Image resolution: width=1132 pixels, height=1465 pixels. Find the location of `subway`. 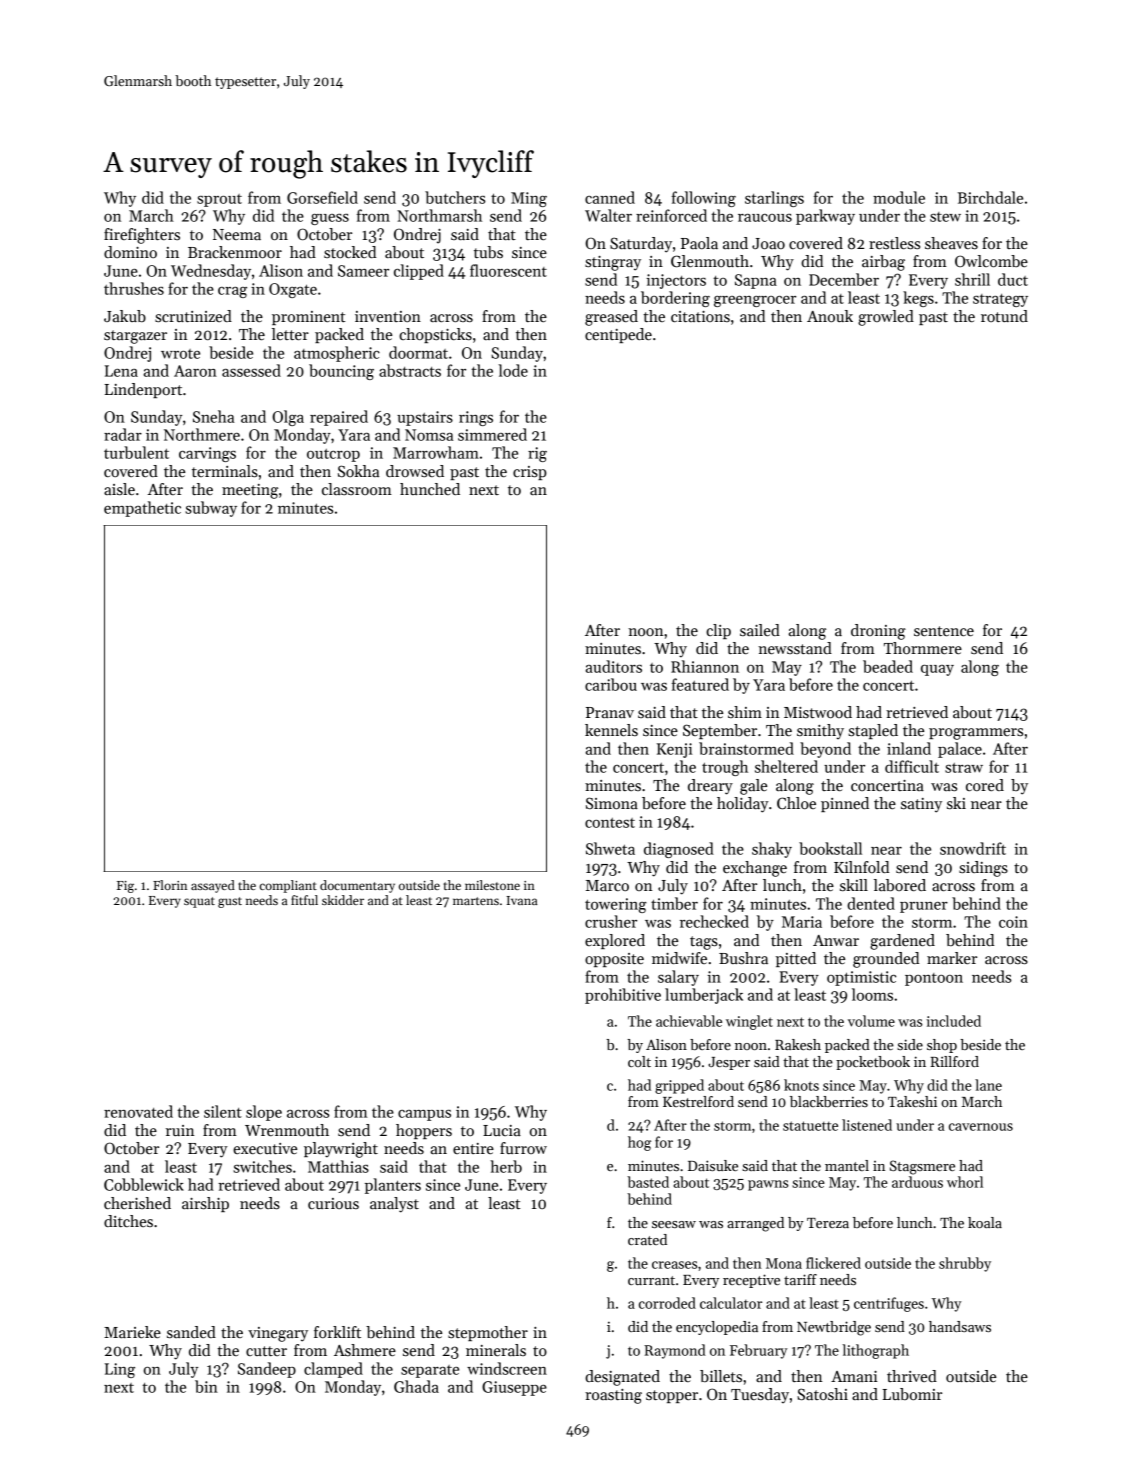

subway is located at coordinates (211, 509).
